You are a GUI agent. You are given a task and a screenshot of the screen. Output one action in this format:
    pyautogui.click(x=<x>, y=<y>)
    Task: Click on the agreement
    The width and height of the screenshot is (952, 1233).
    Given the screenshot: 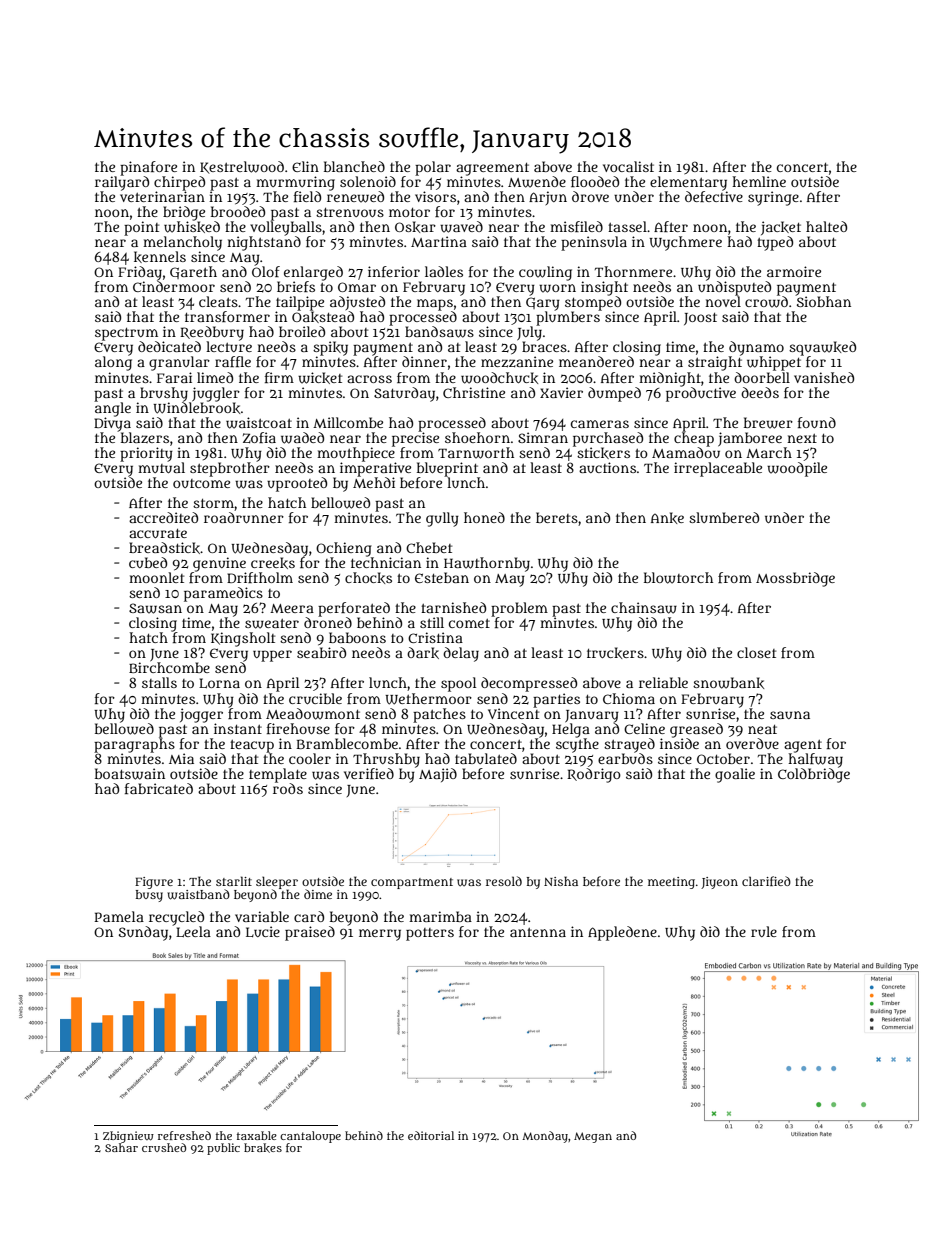 What is the action you would take?
    pyautogui.click(x=492, y=169)
